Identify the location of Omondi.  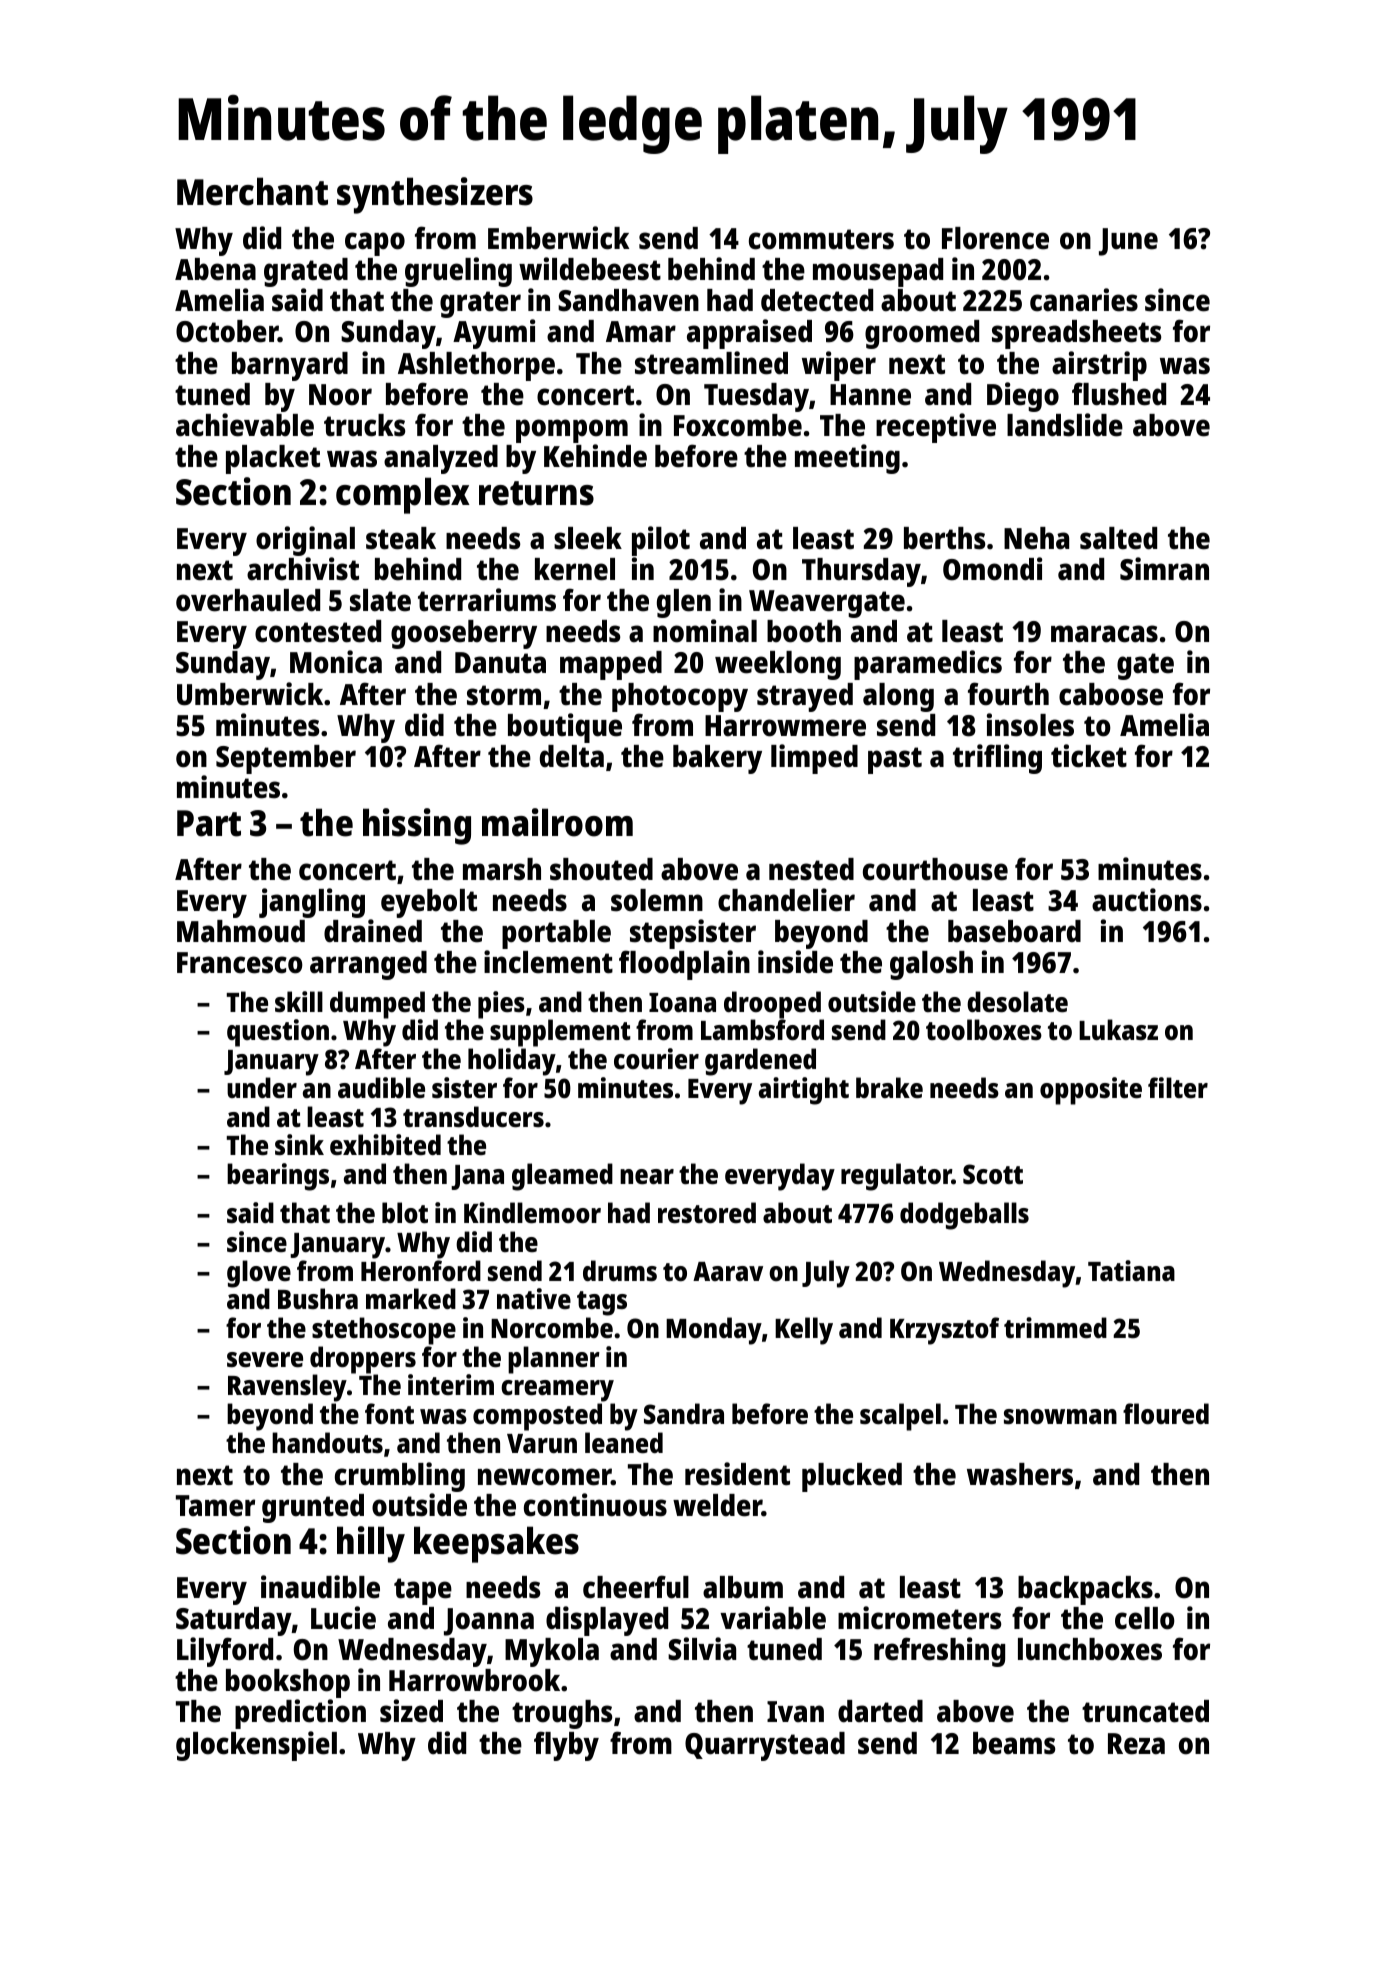
(992, 569).
